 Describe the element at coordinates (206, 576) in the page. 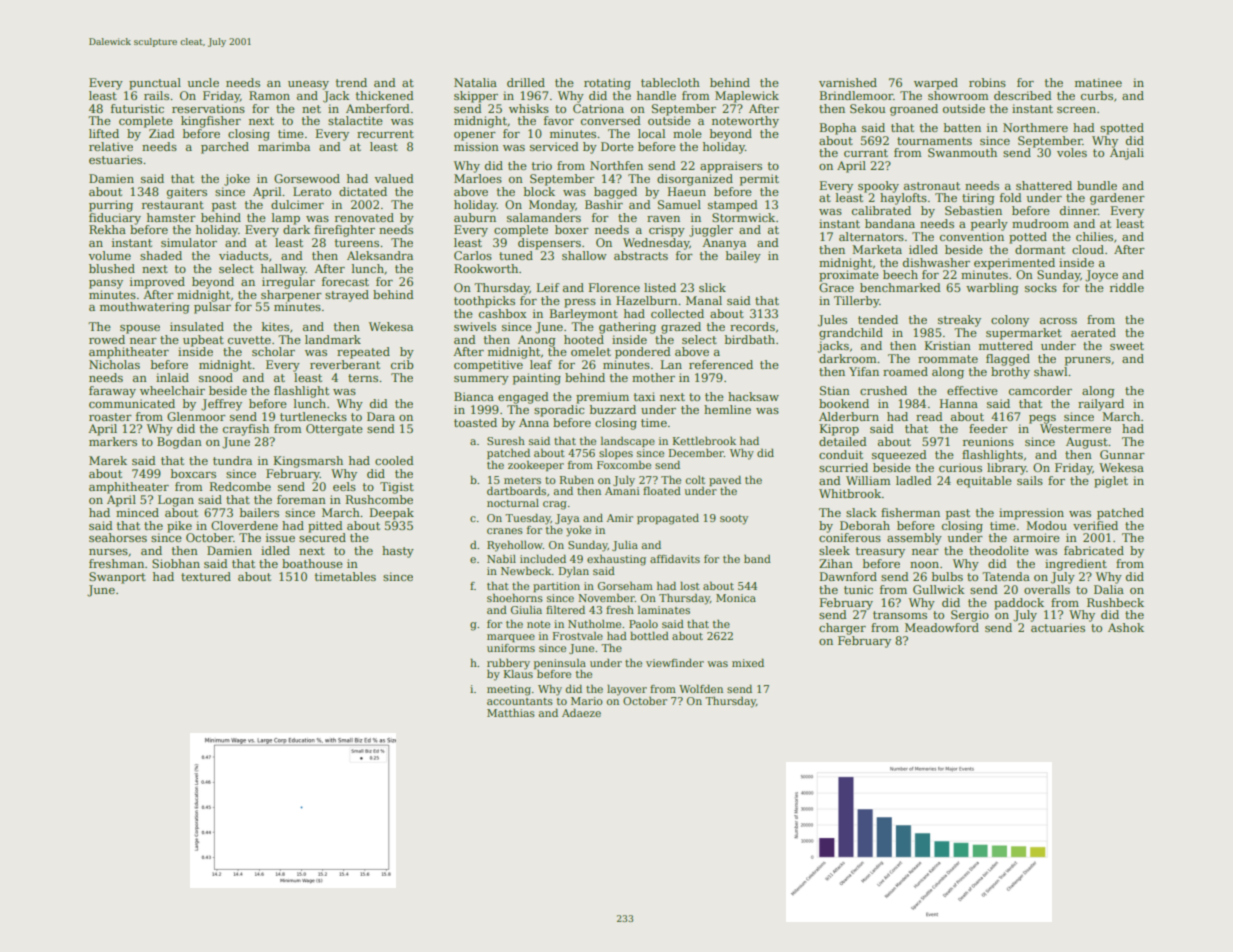

I see `textured` at that location.
